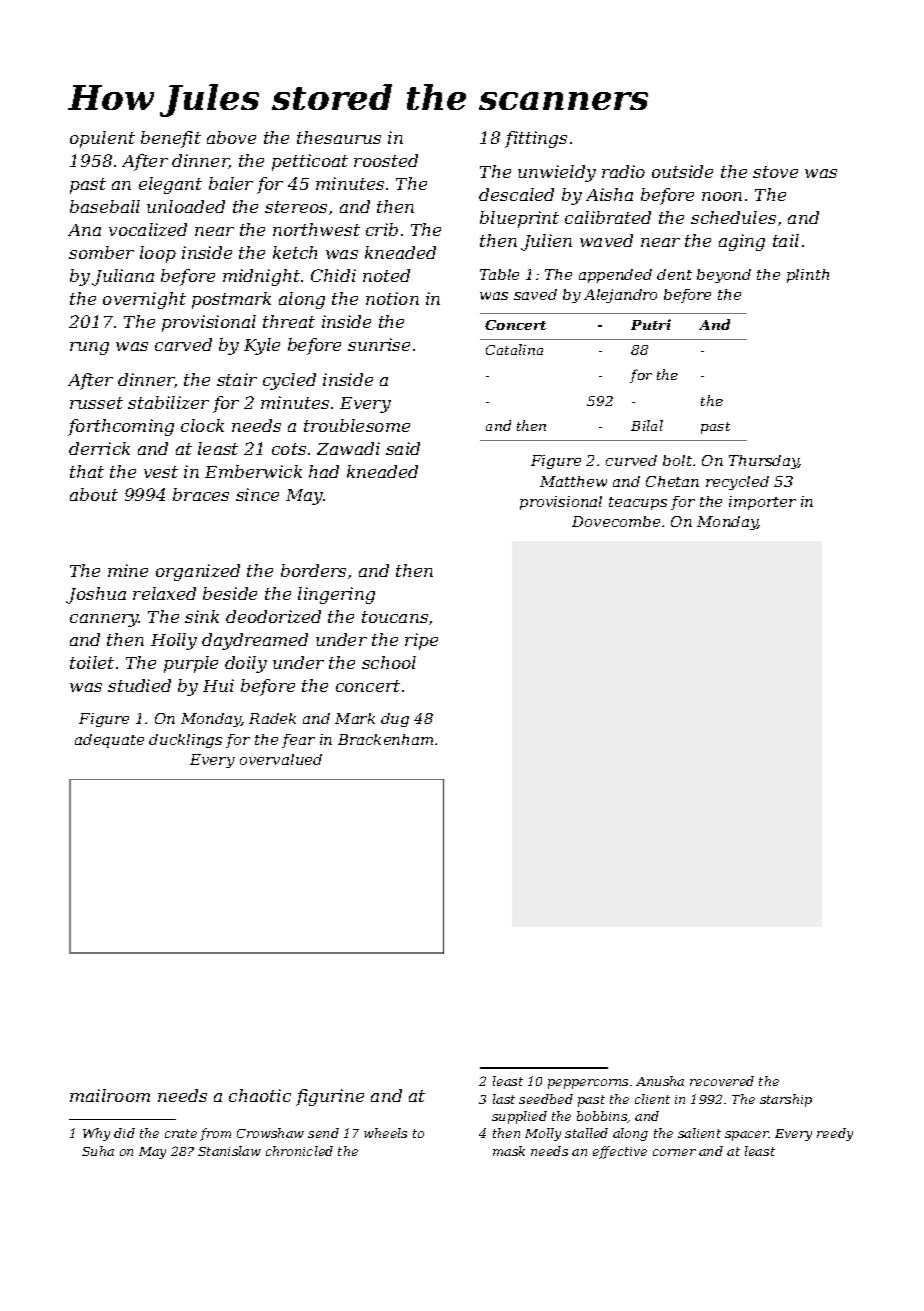 The image size is (924, 1311). Describe the element at coordinates (260, 1095) in the screenshot. I see `chaotic` at that location.
